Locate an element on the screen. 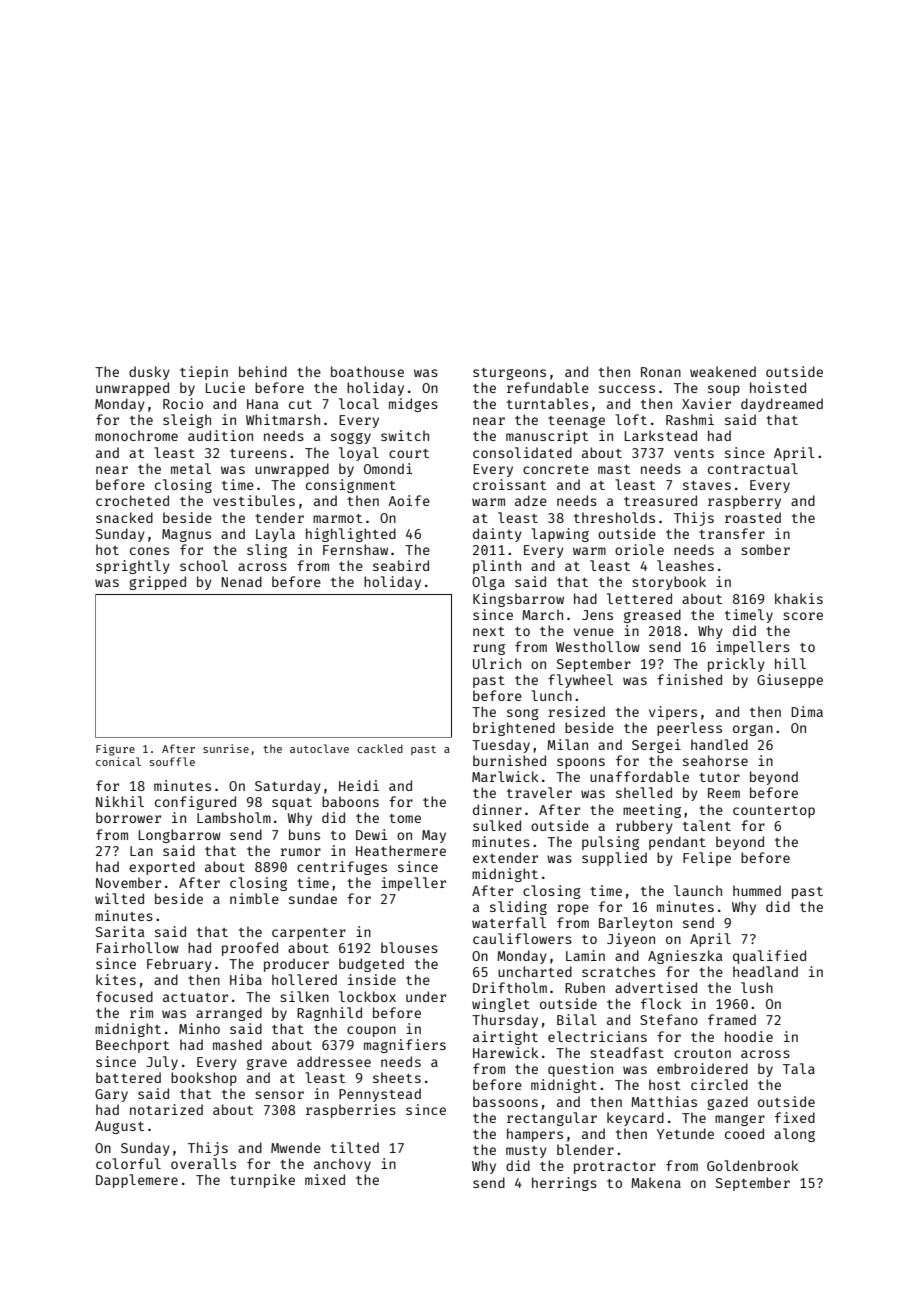 The width and height of the screenshot is (924, 1308). oriole is located at coordinates (639, 549).
